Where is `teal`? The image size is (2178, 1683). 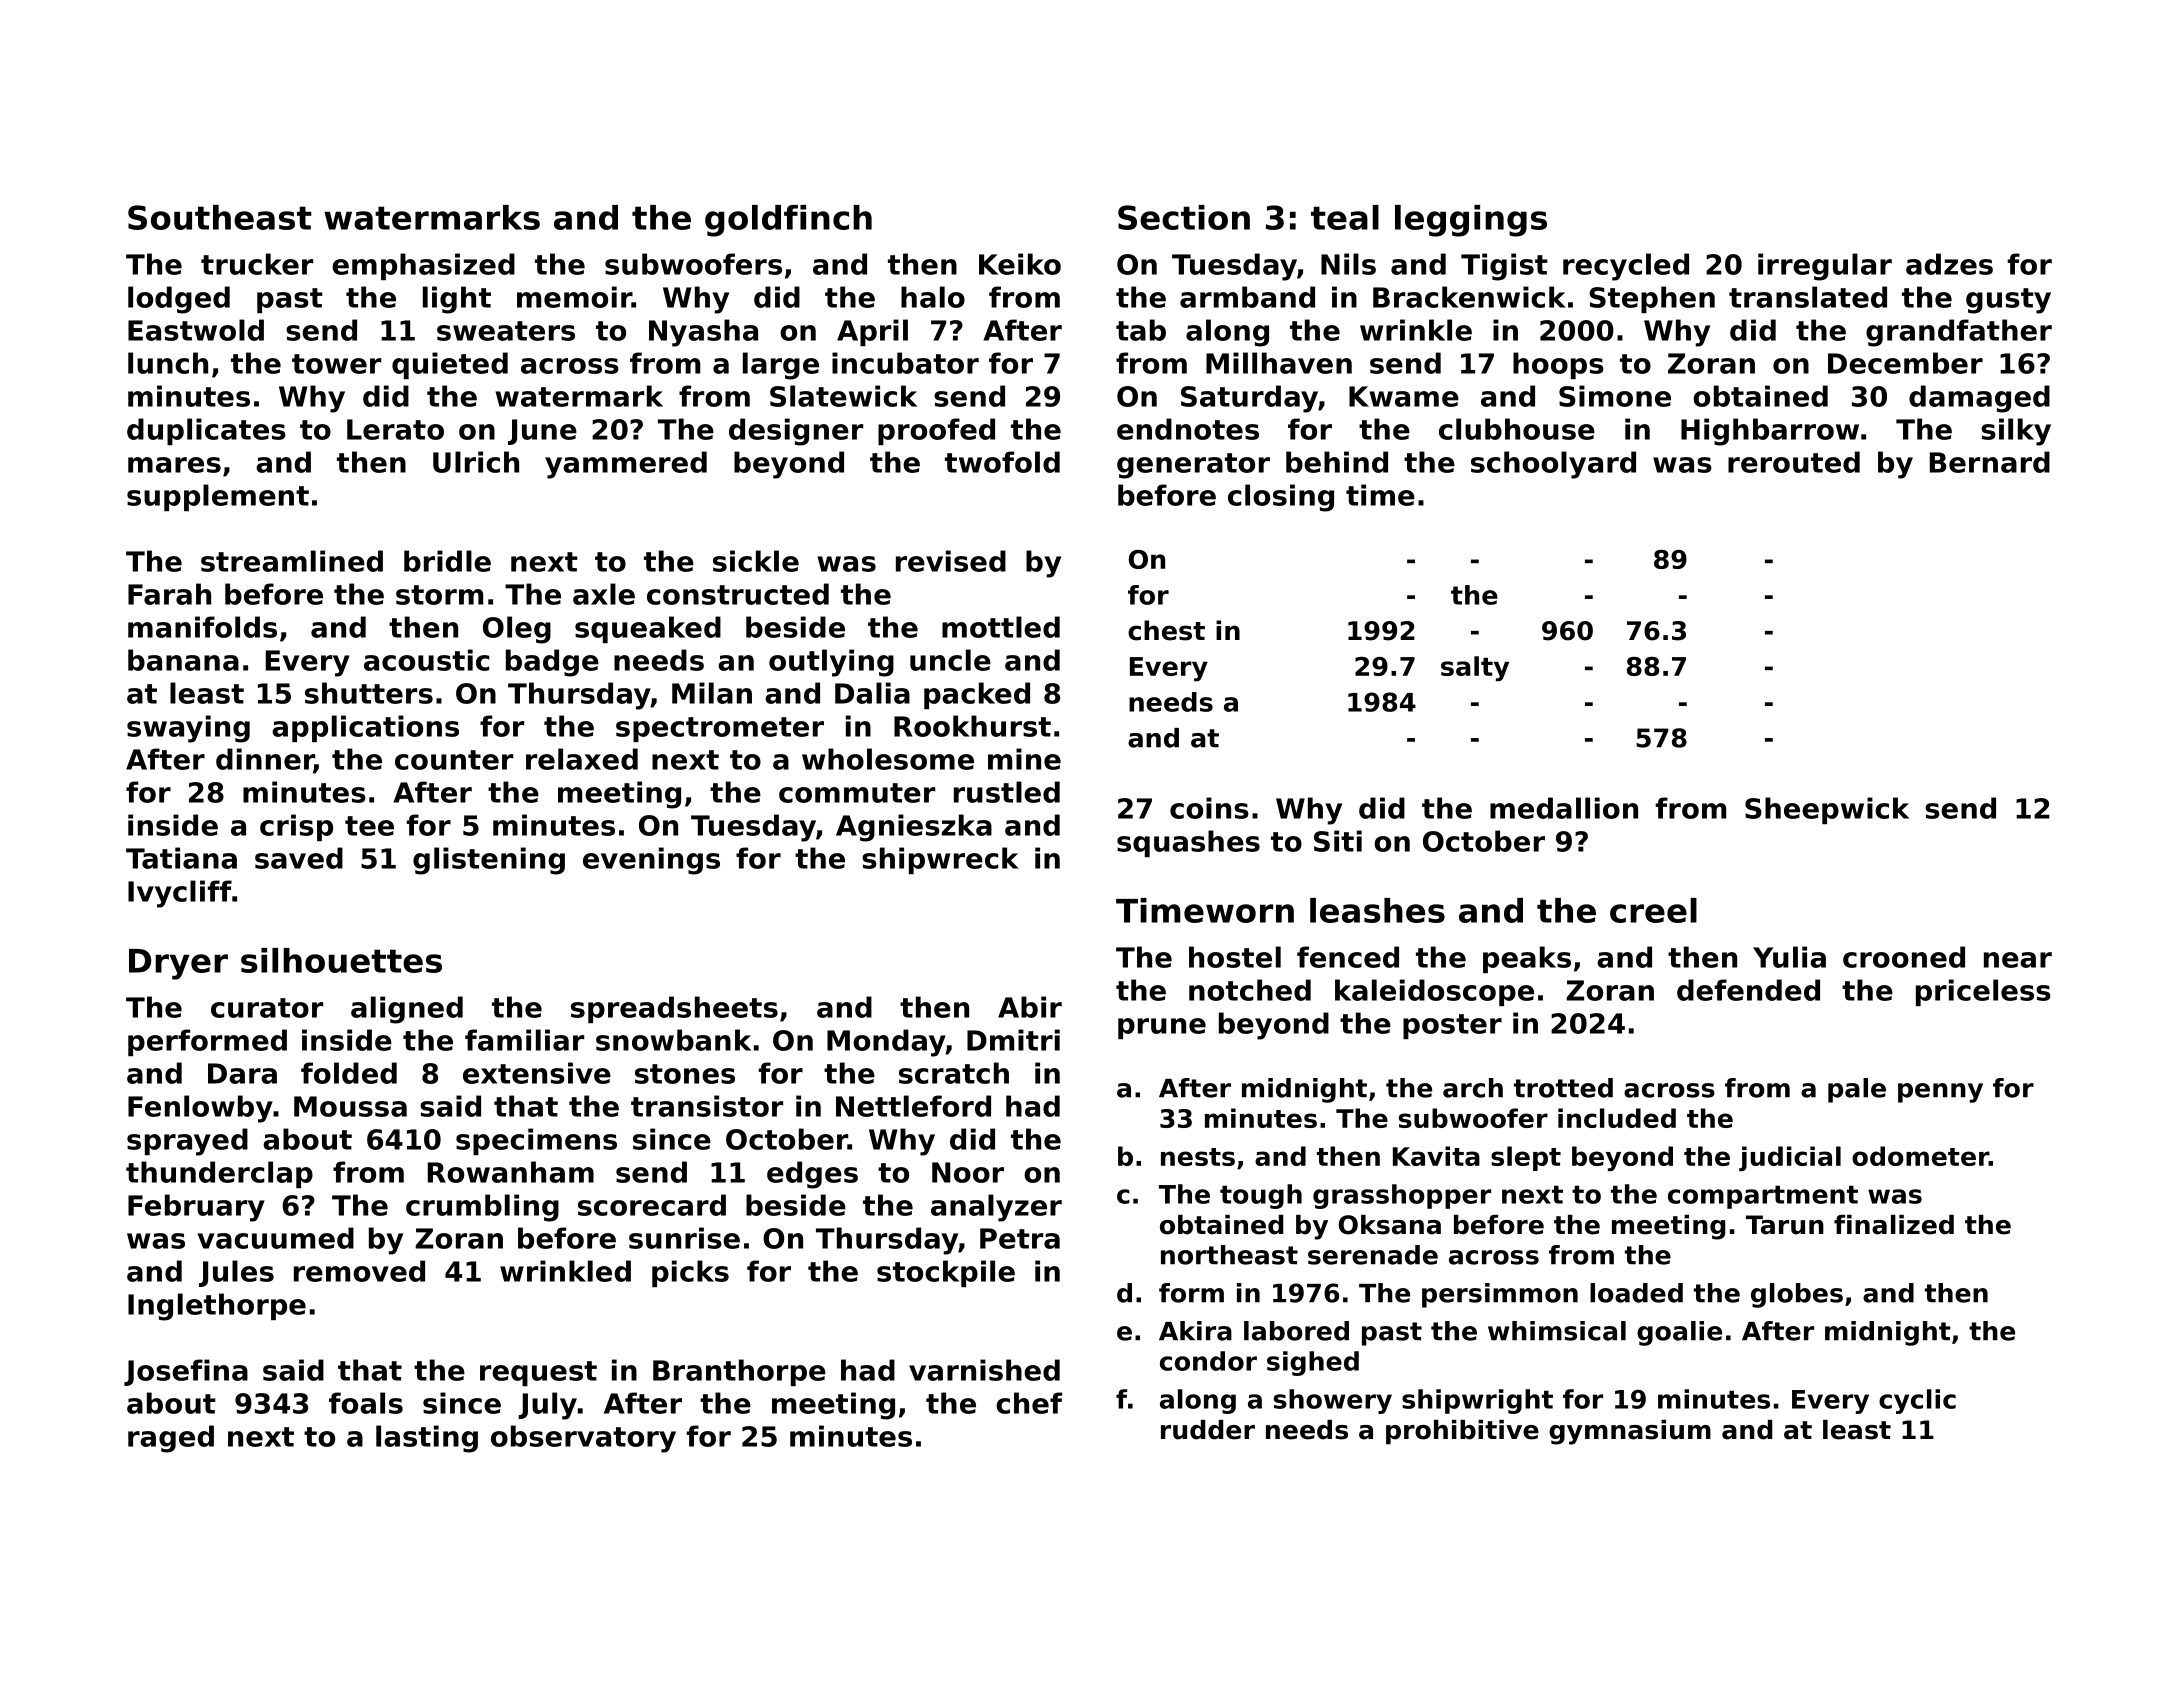
teal is located at coordinates (1345, 217).
